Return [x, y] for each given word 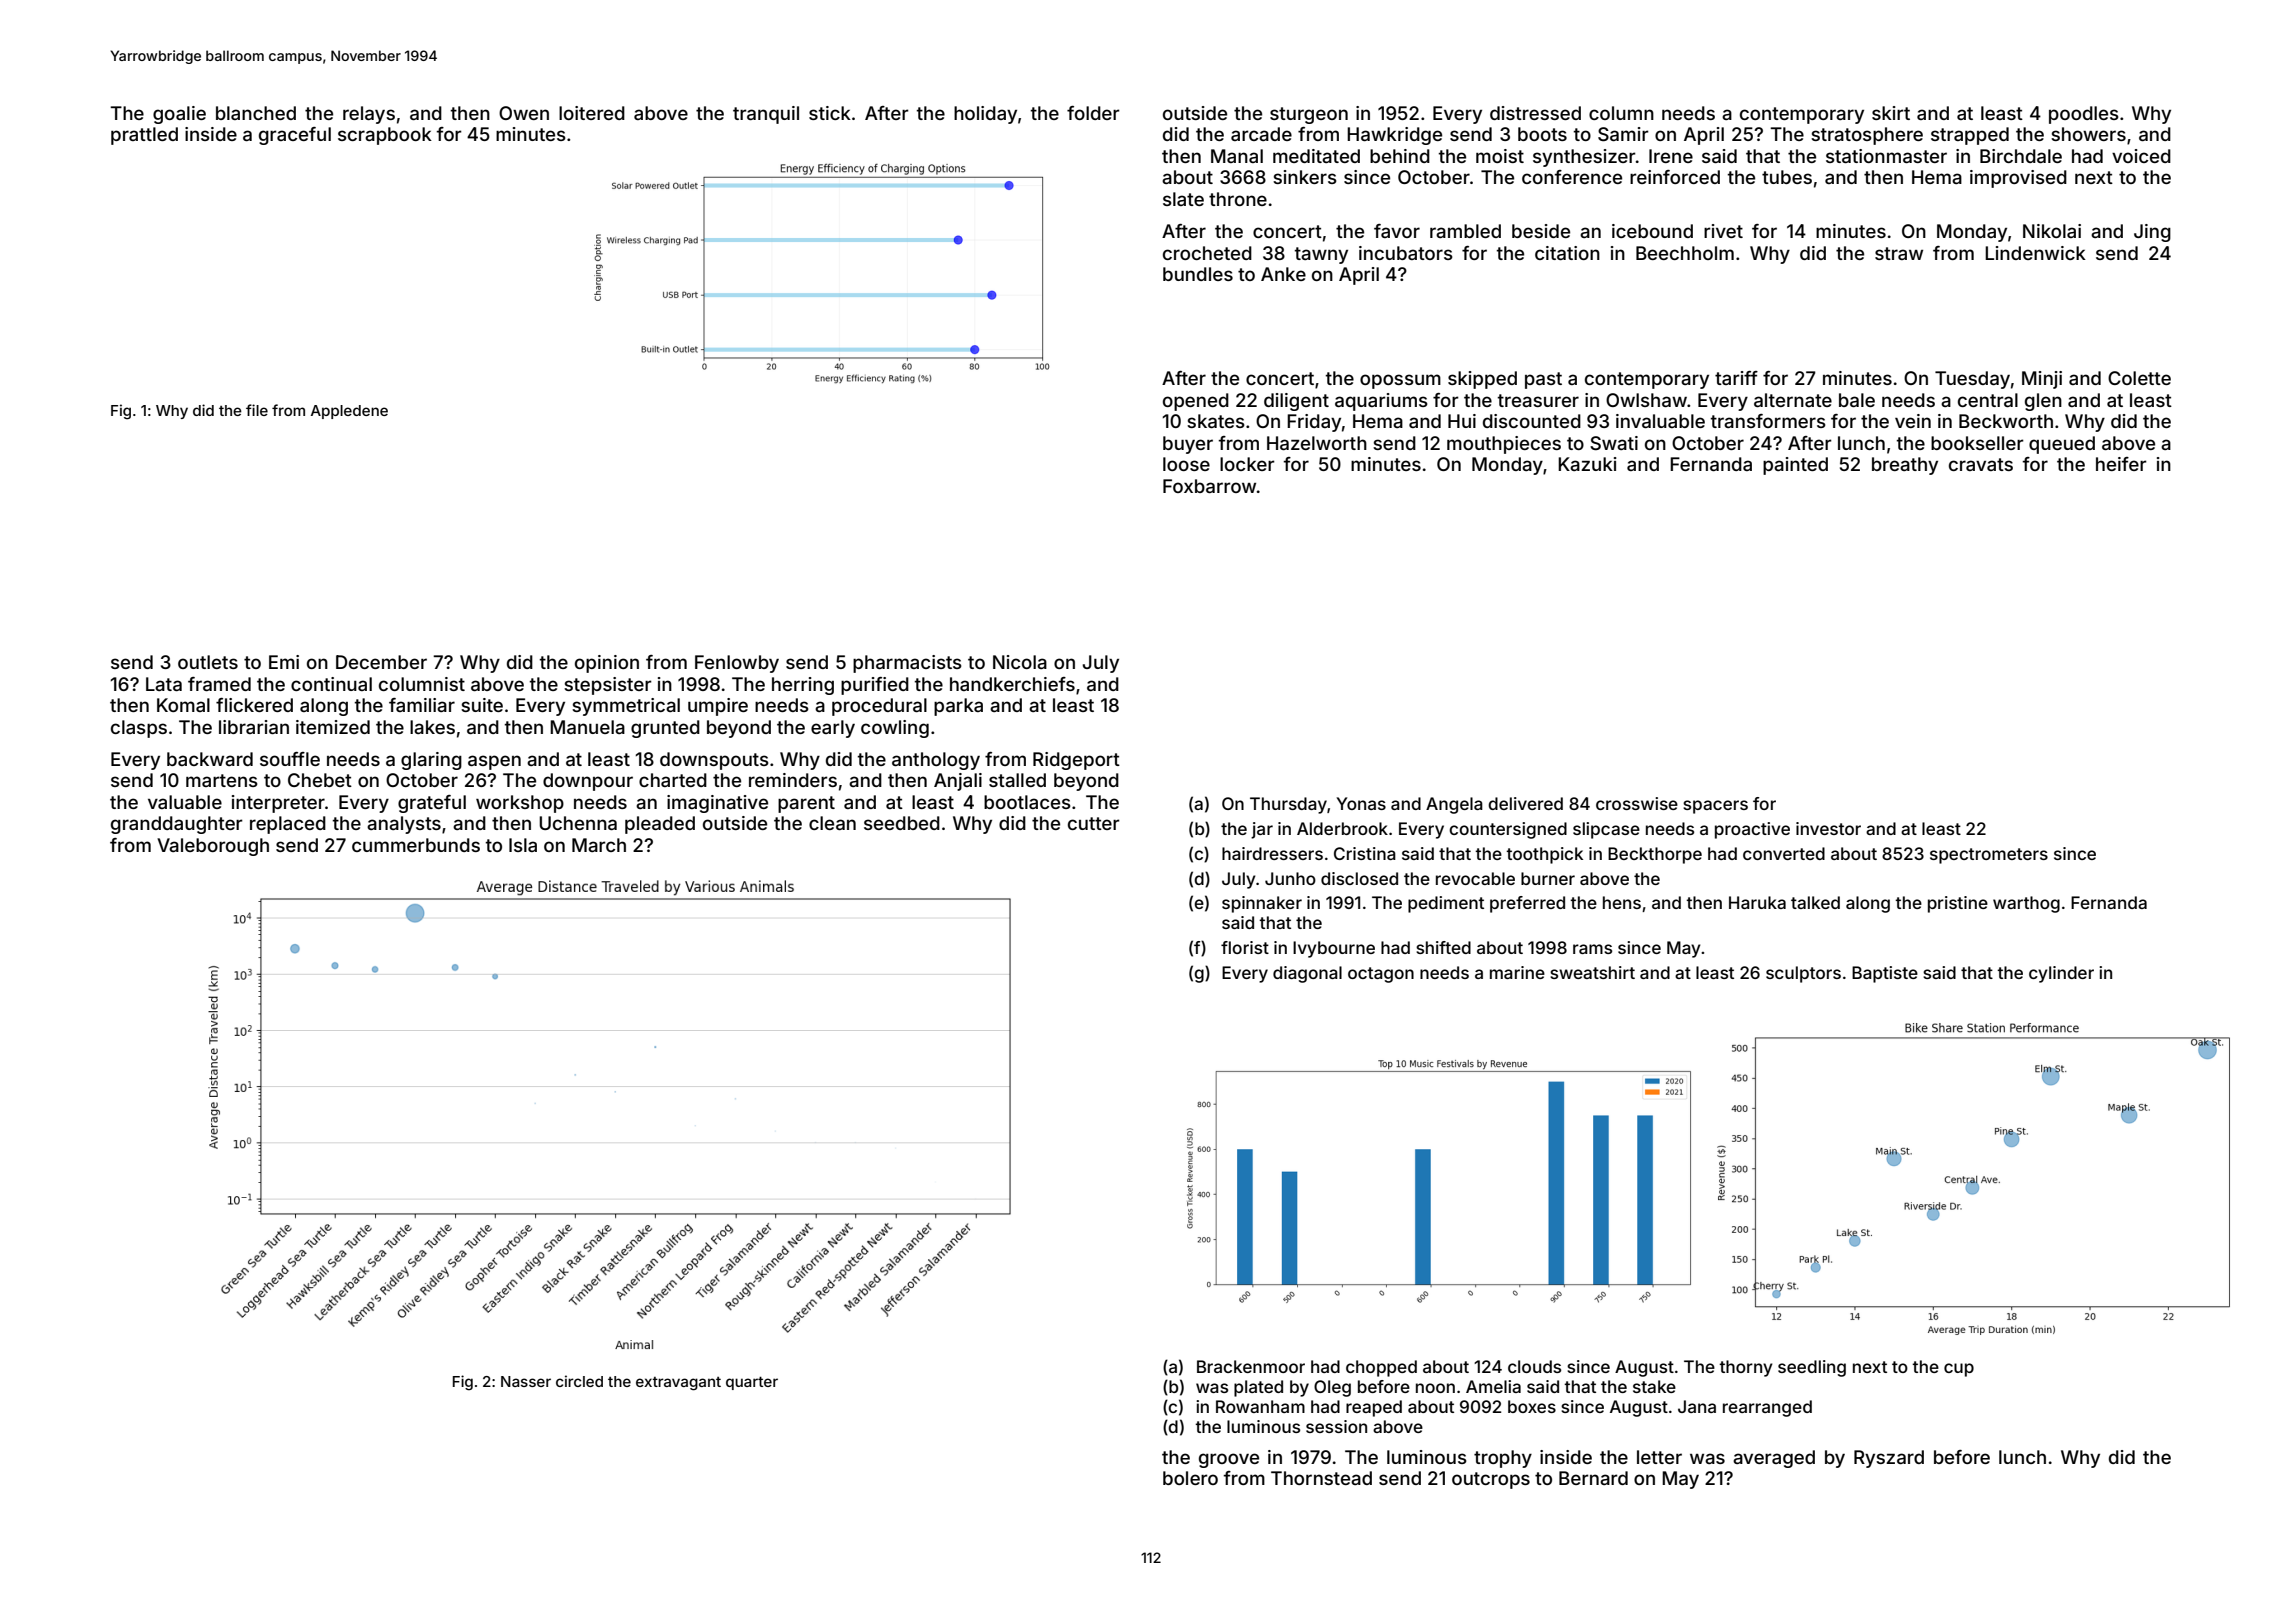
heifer [2121, 464]
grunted [665, 729]
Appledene [349, 412]
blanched [256, 113]
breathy [1905, 466]
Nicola [1020, 662]
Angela [1454, 805]
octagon [1381, 975]
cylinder [2061, 974]
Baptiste [1885, 974]
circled [579, 1381]
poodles [2084, 115]
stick [830, 113]
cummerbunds [416, 845]
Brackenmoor [1251, 1366]
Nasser [526, 1381]
